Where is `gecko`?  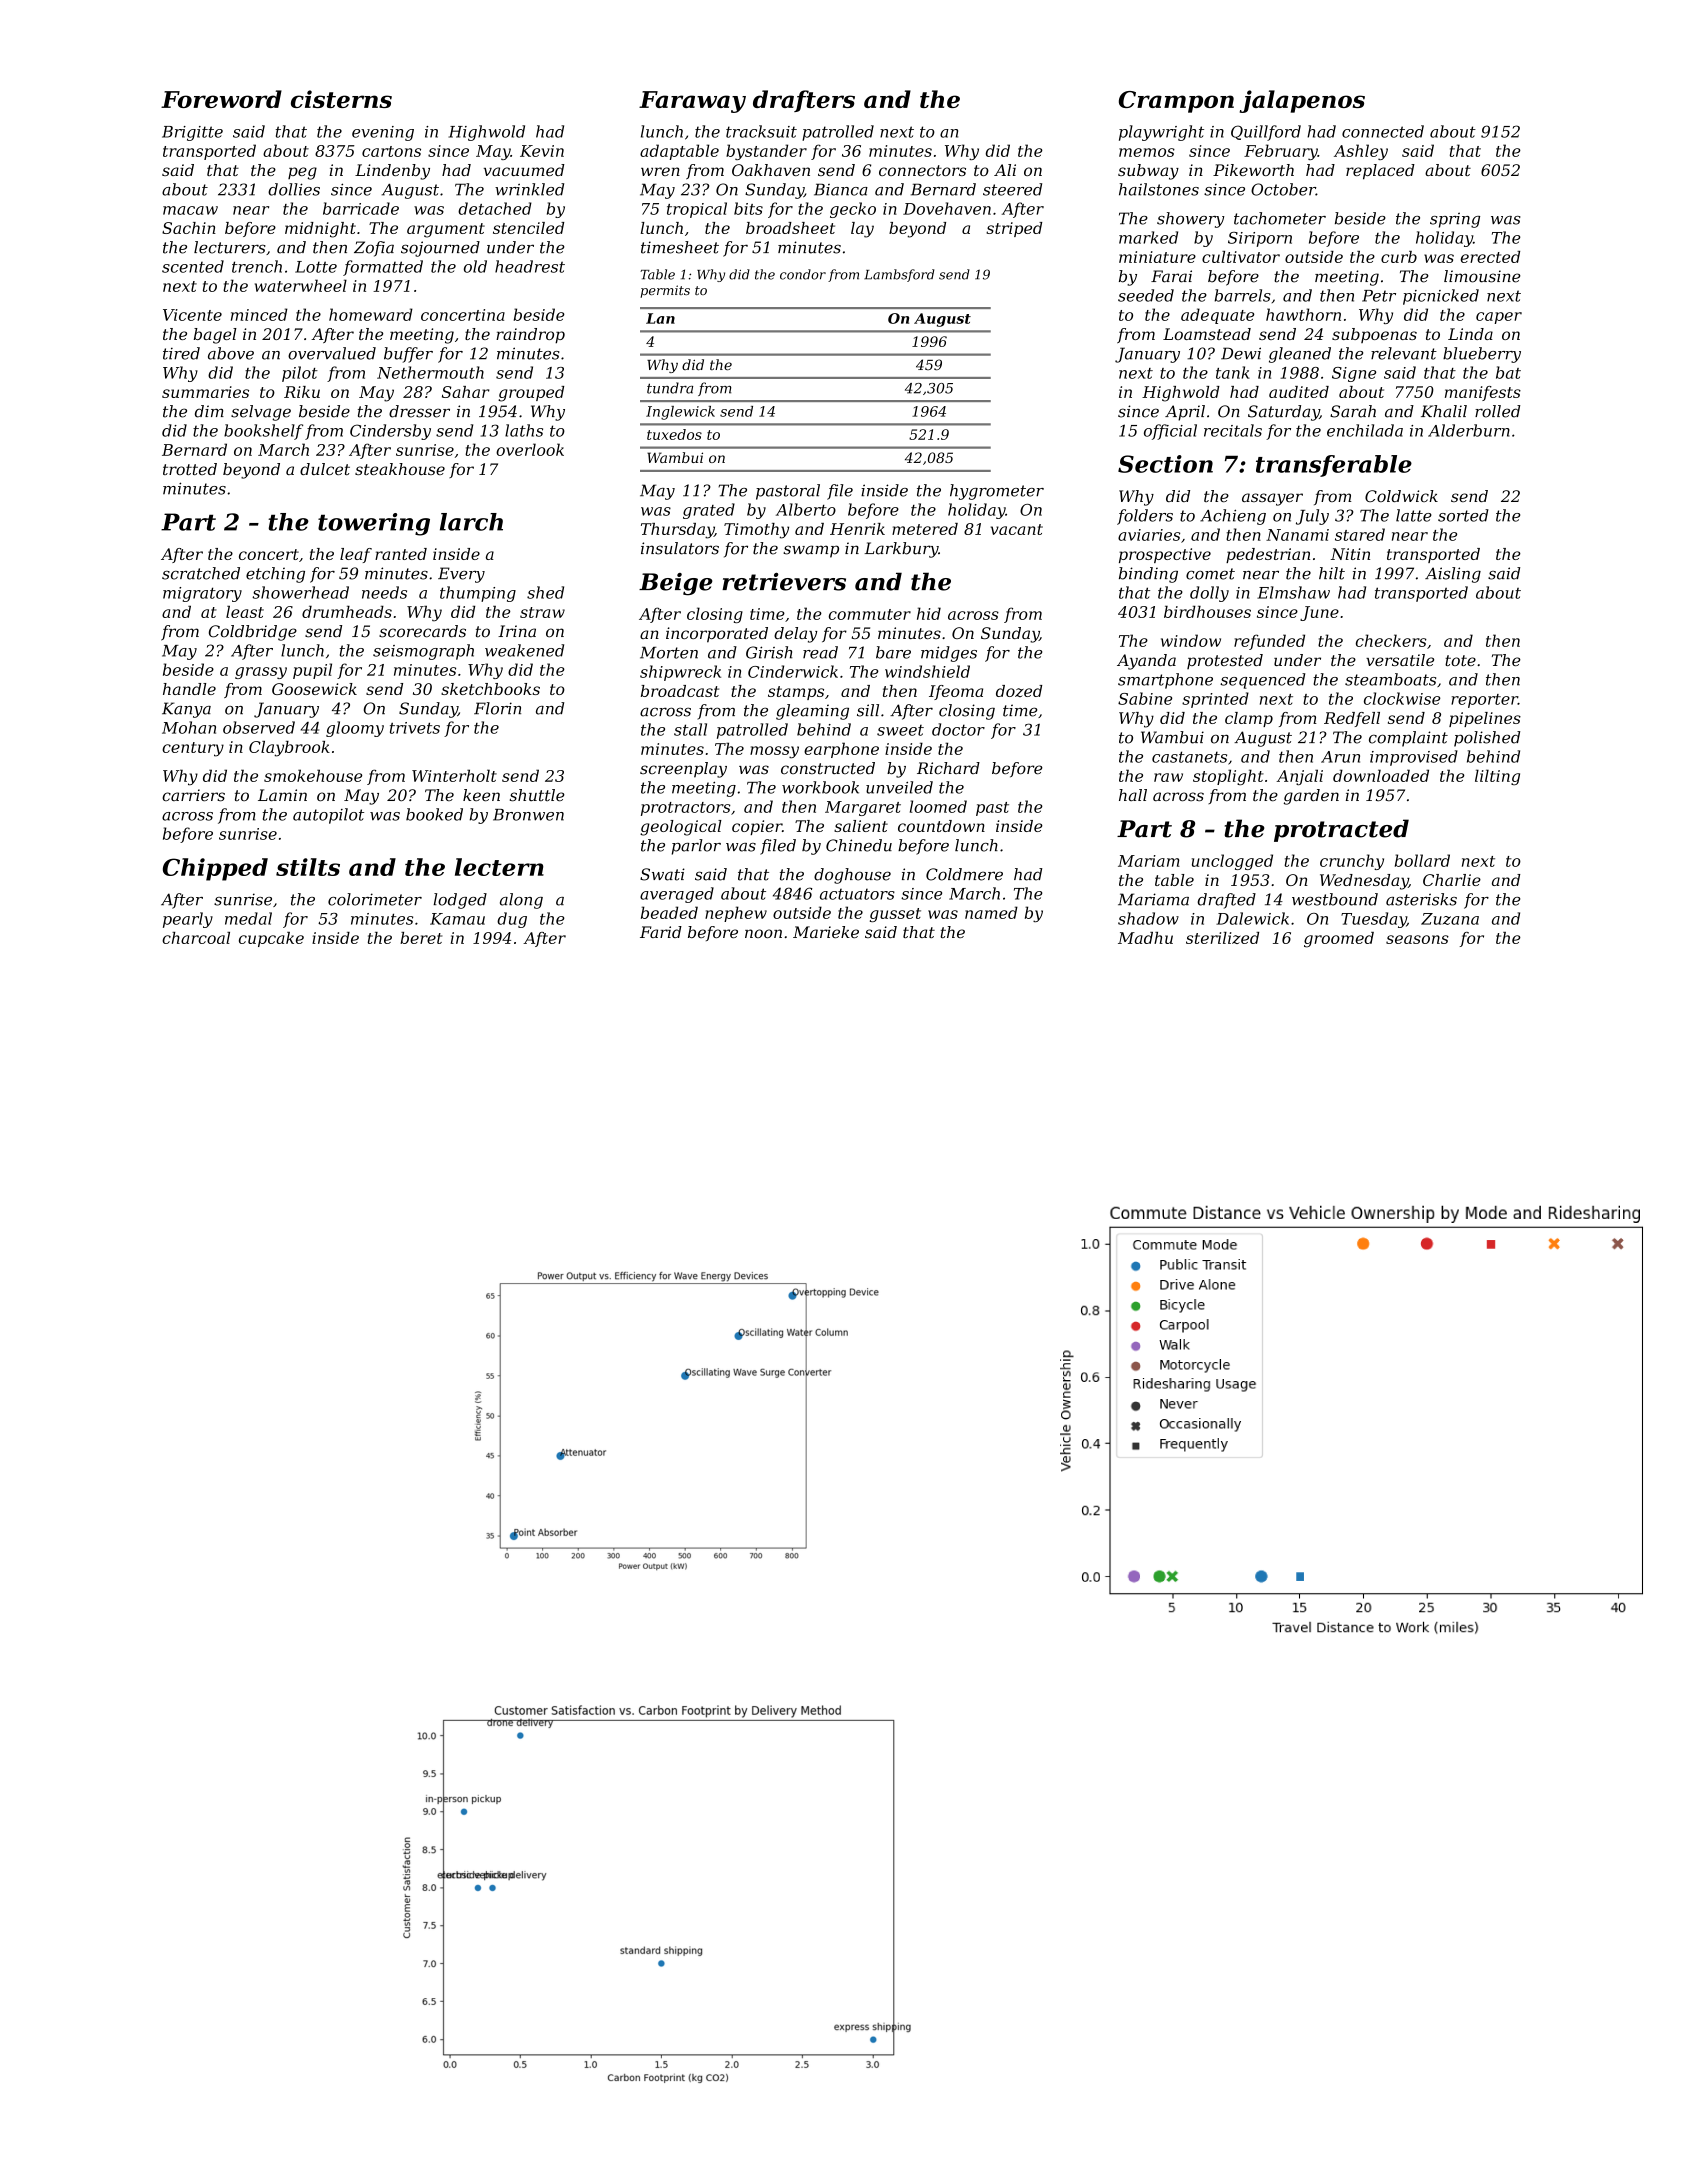
gecko is located at coordinates (853, 210).
